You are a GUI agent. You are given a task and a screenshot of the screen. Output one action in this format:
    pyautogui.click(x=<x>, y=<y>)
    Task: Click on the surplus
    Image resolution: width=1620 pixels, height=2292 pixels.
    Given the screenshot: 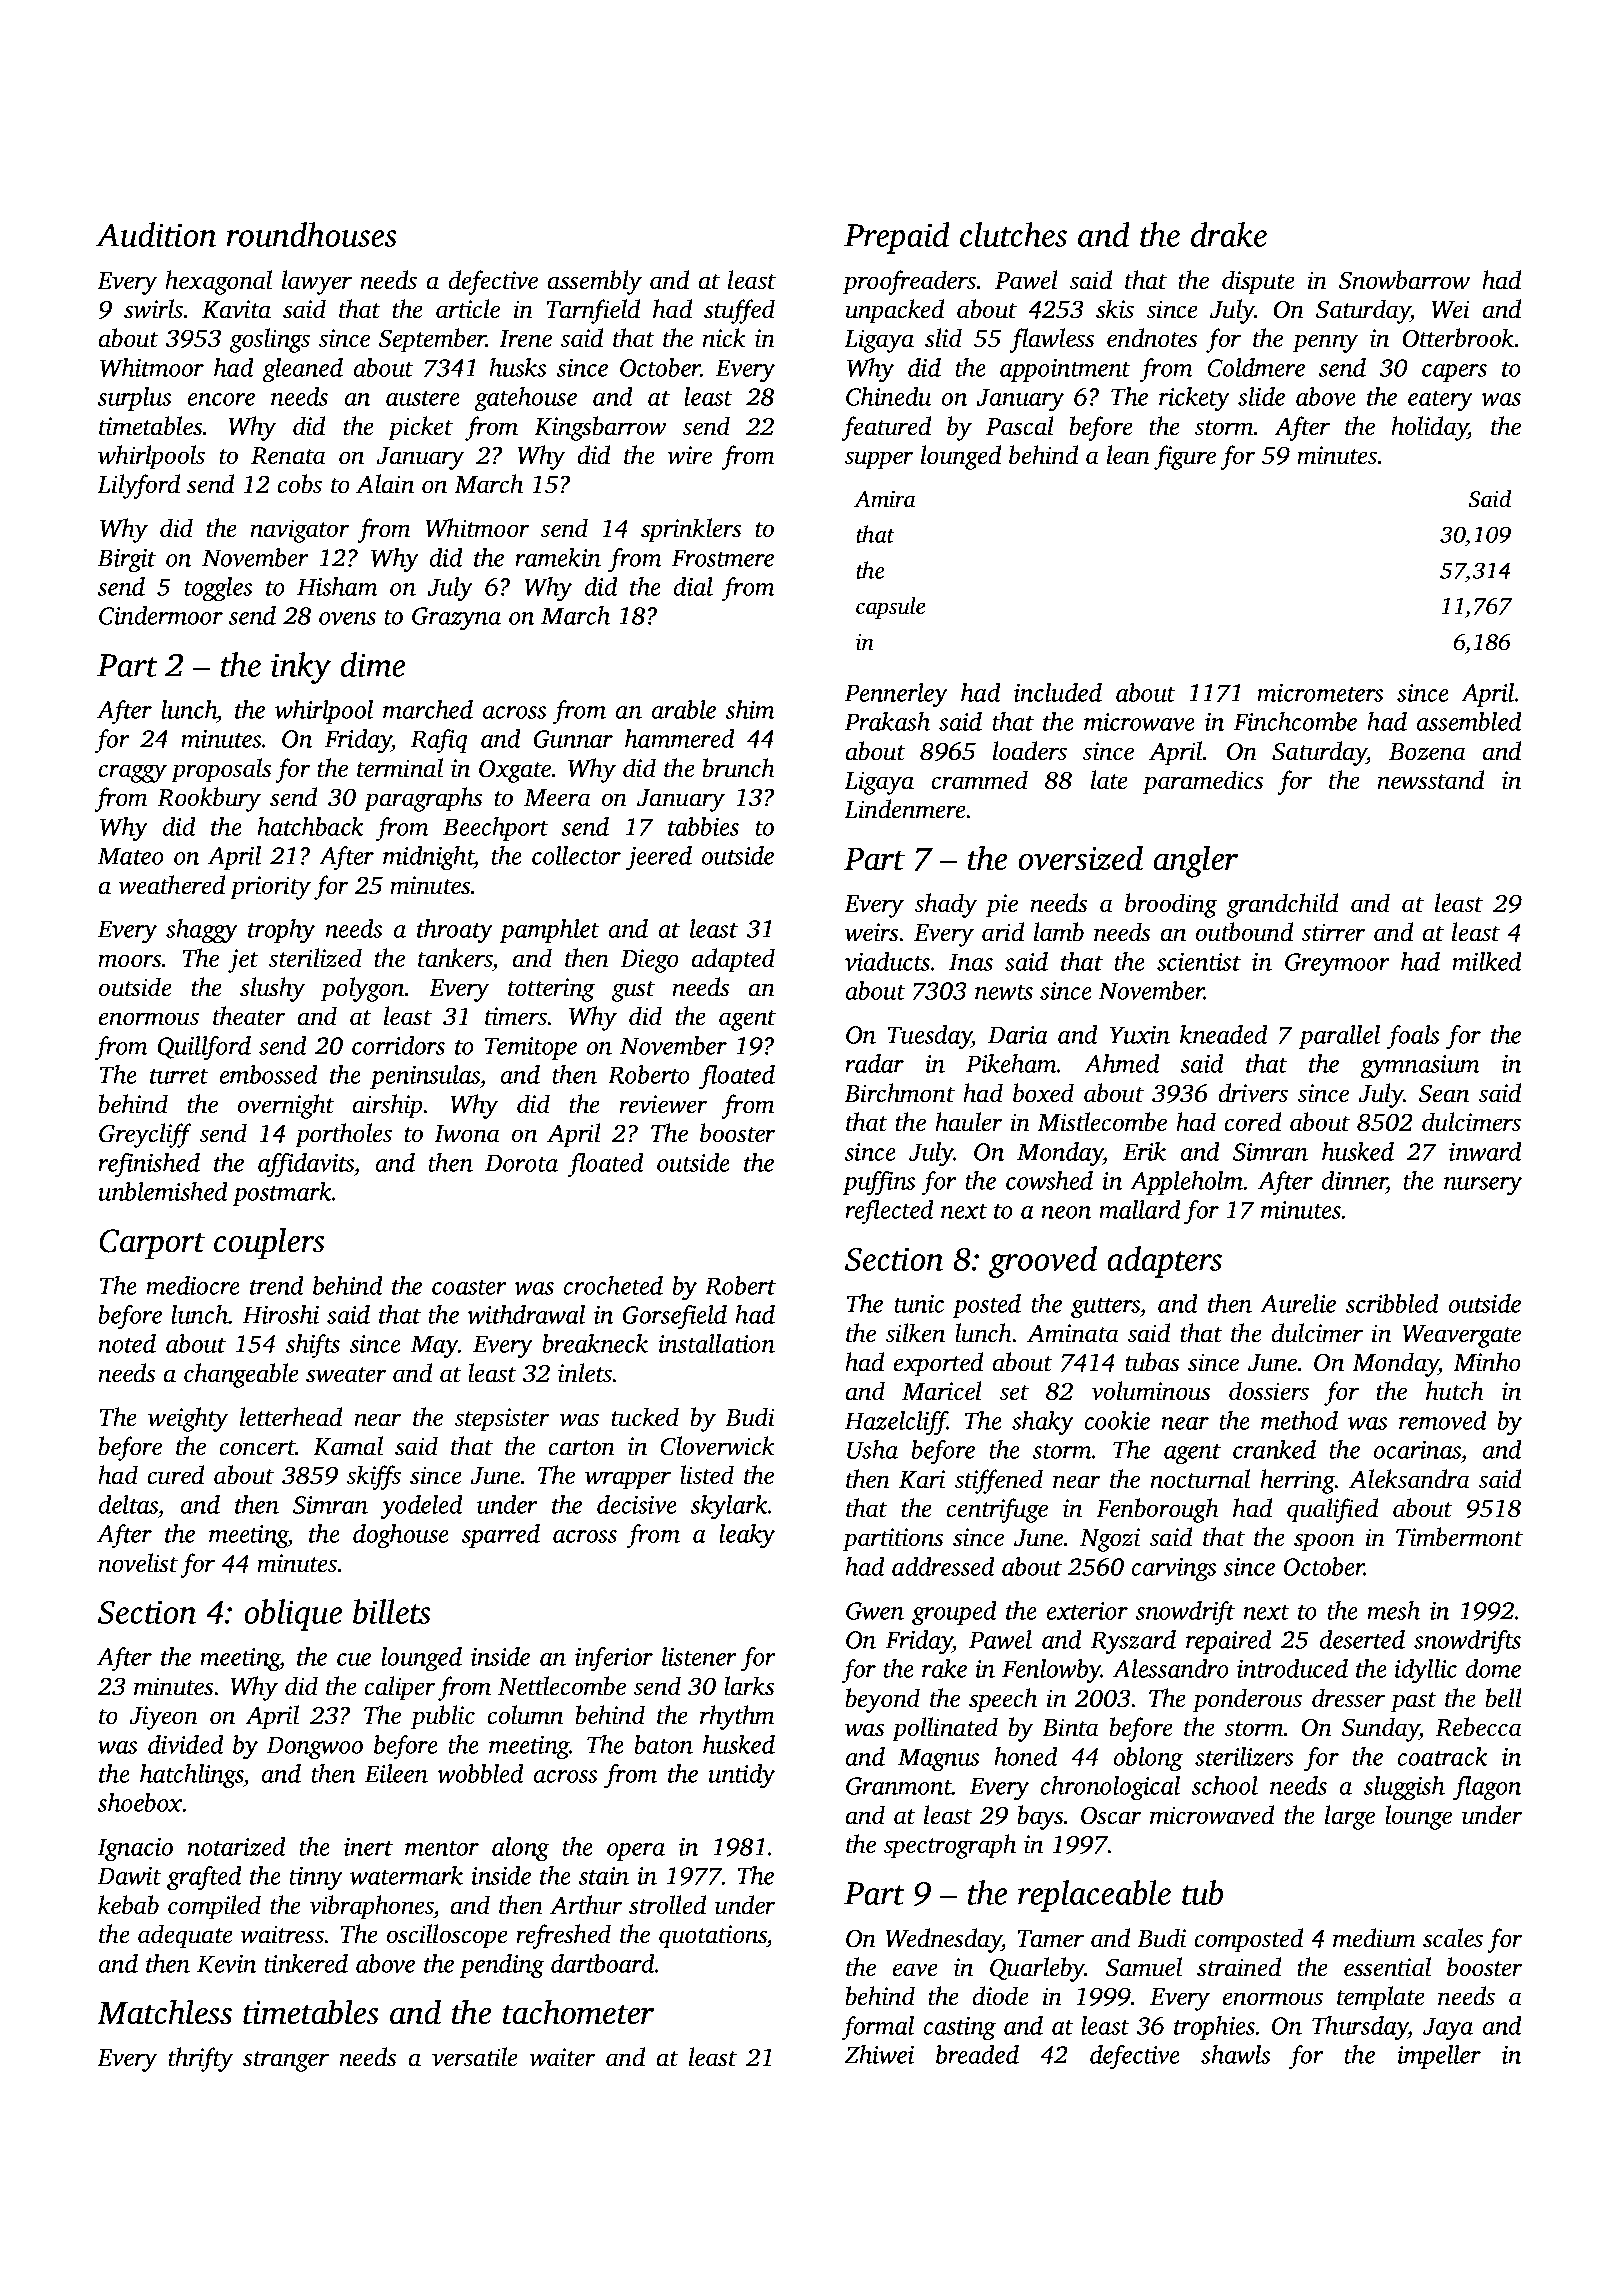 What is the action you would take?
    pyautogui.click(x=134, y=399)
